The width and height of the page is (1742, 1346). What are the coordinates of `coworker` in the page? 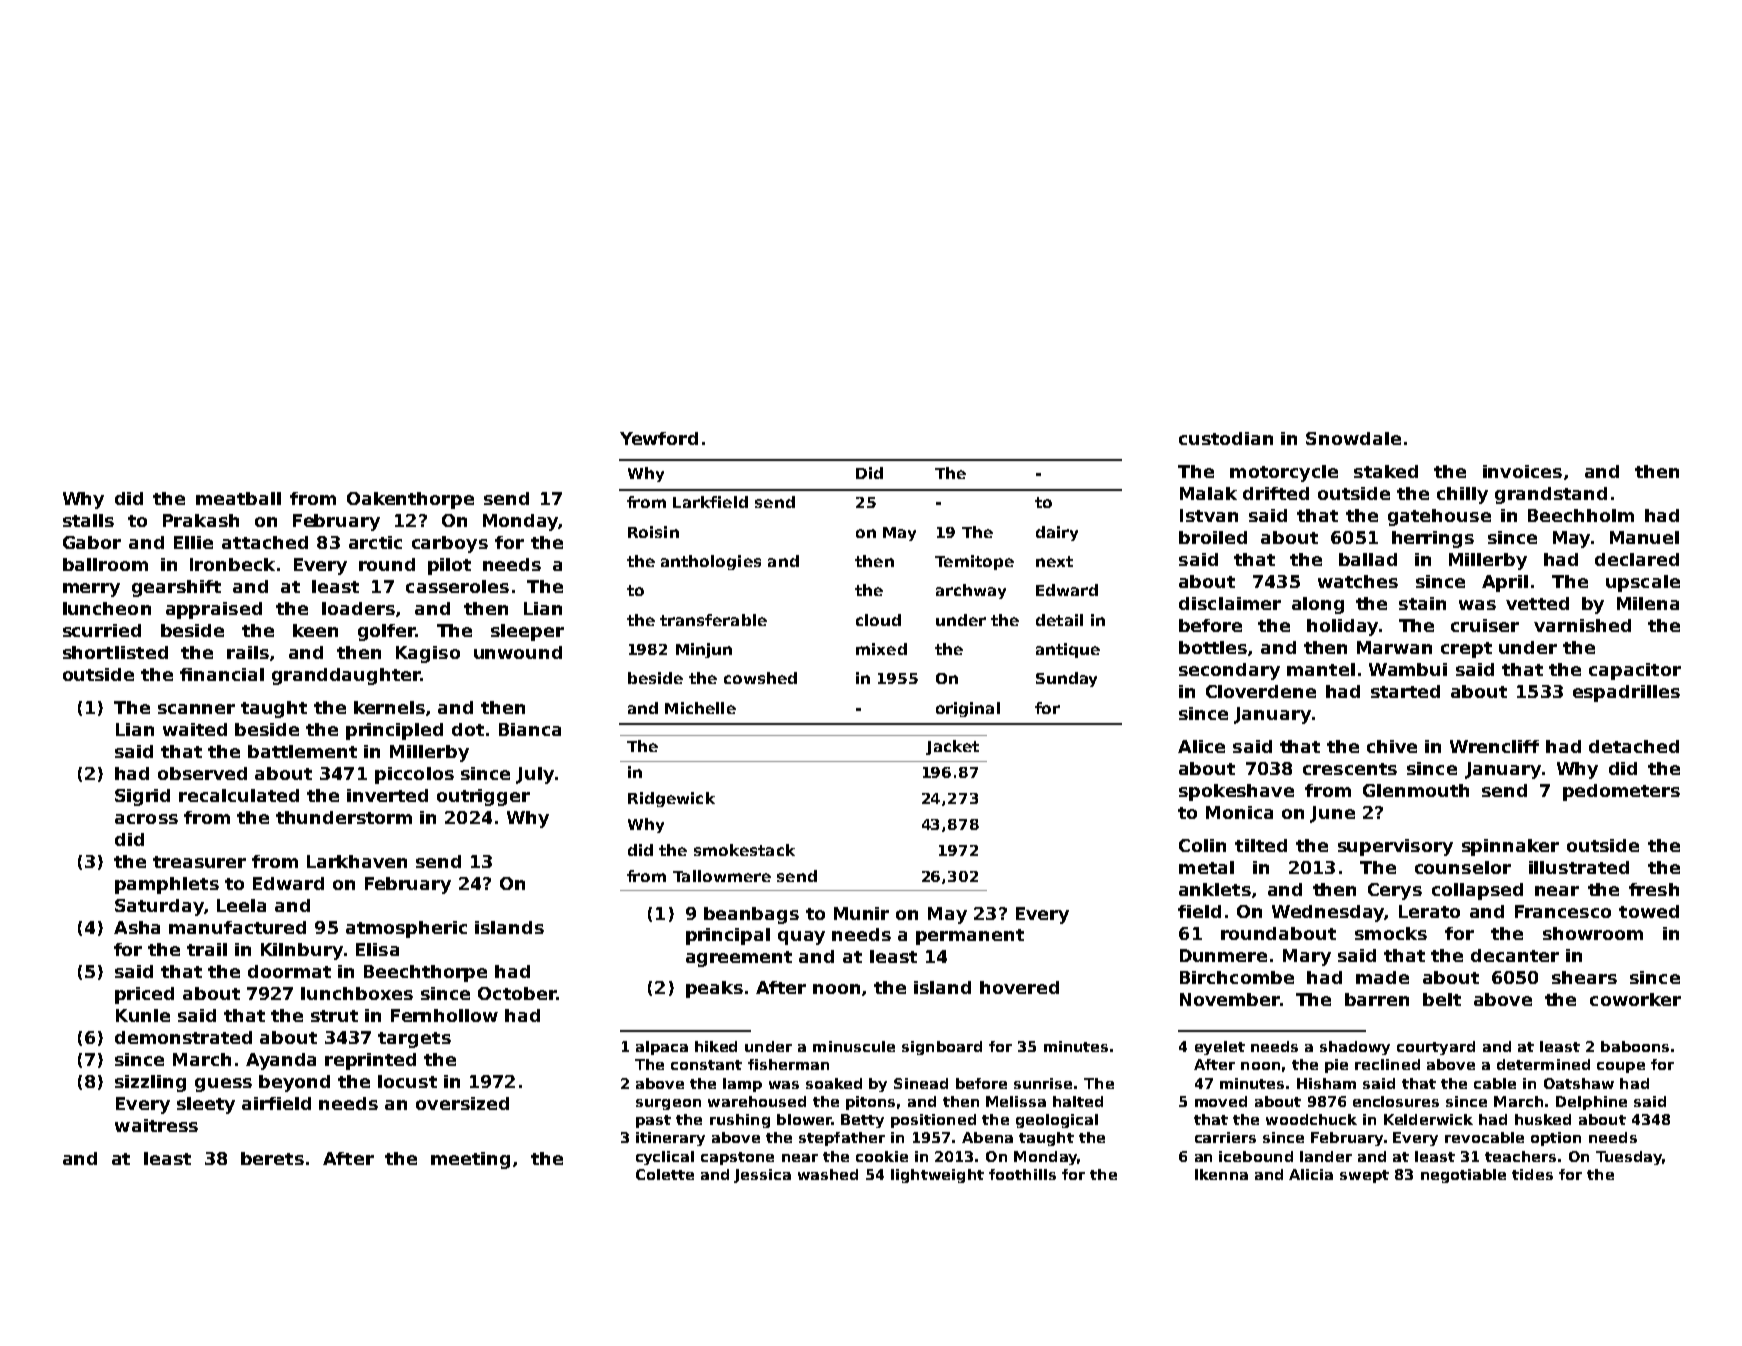 It's located at (1635, 999).
